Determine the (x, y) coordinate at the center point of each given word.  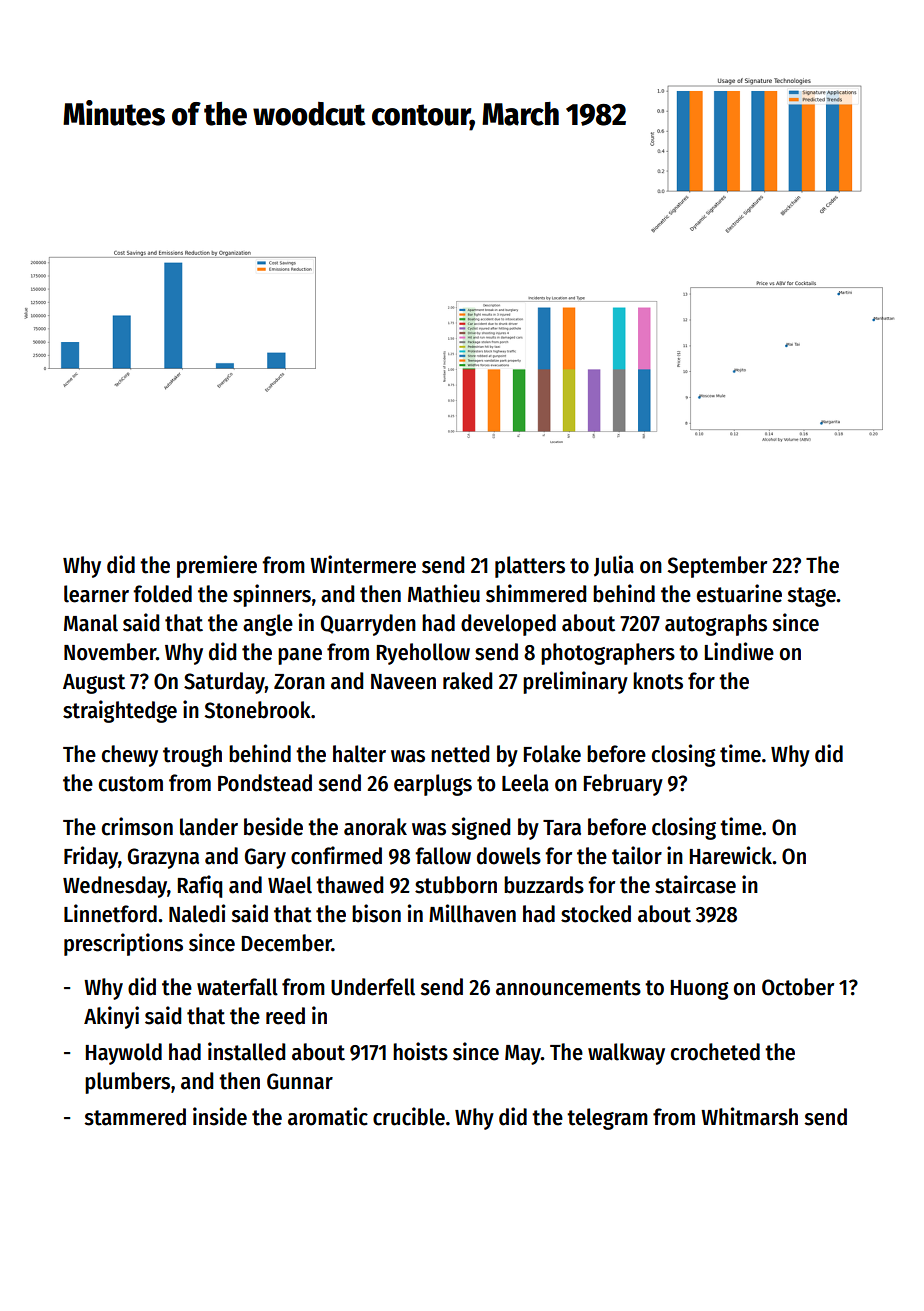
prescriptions (123, 944)
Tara (562, 828)
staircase (695, 884)
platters (530, 567)
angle (268, 625)
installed (246, 1051)
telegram (607, 1119)
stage (811, 597)
